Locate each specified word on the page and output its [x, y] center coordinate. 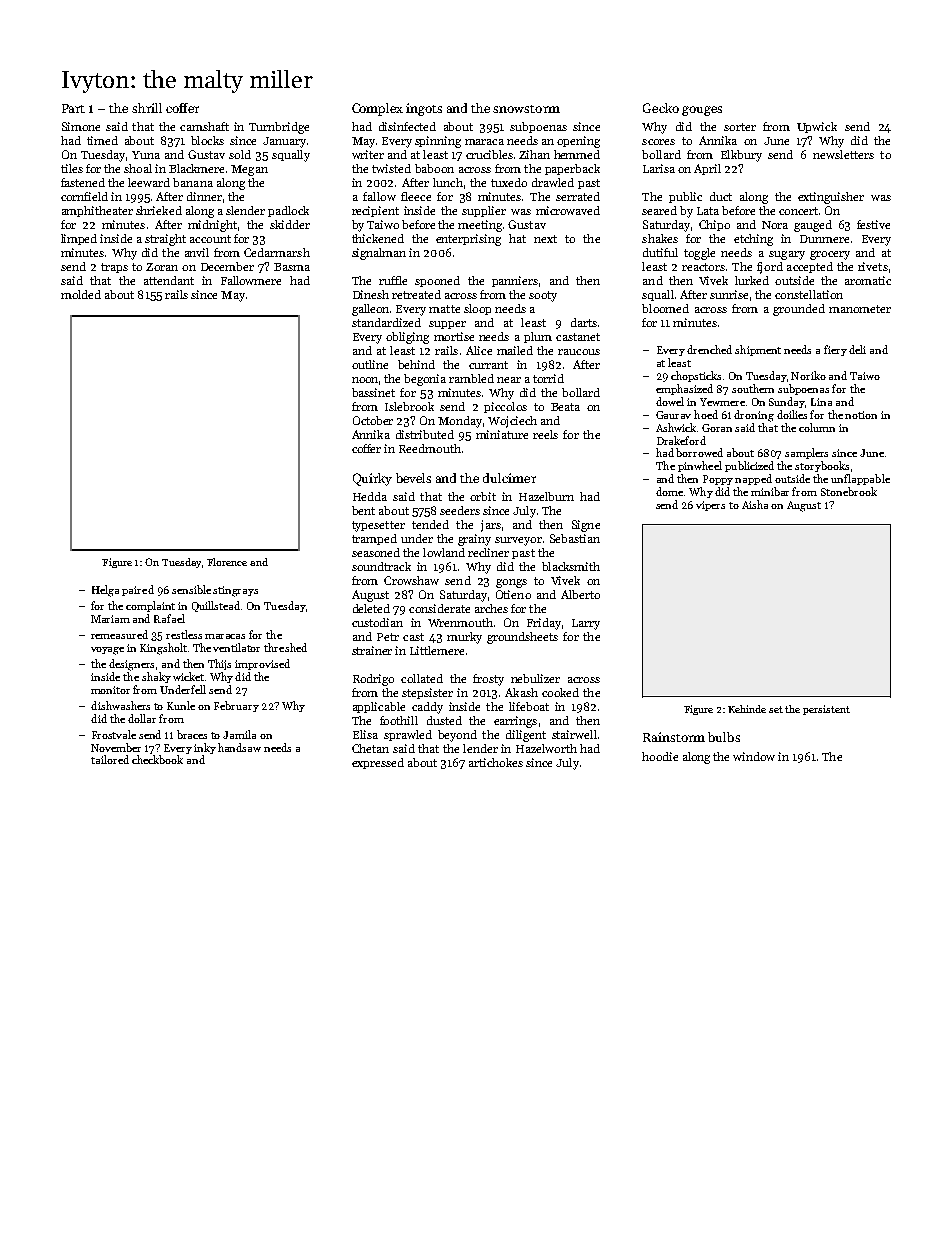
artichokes [496, 762]
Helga [105, 591]
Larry [586, 624]
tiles [72, 168]
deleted [371, 608]
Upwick [817, 127]
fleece [416, 196]
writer [368, 154]
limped [79, 239]
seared [659, 210]
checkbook [157, 759]
